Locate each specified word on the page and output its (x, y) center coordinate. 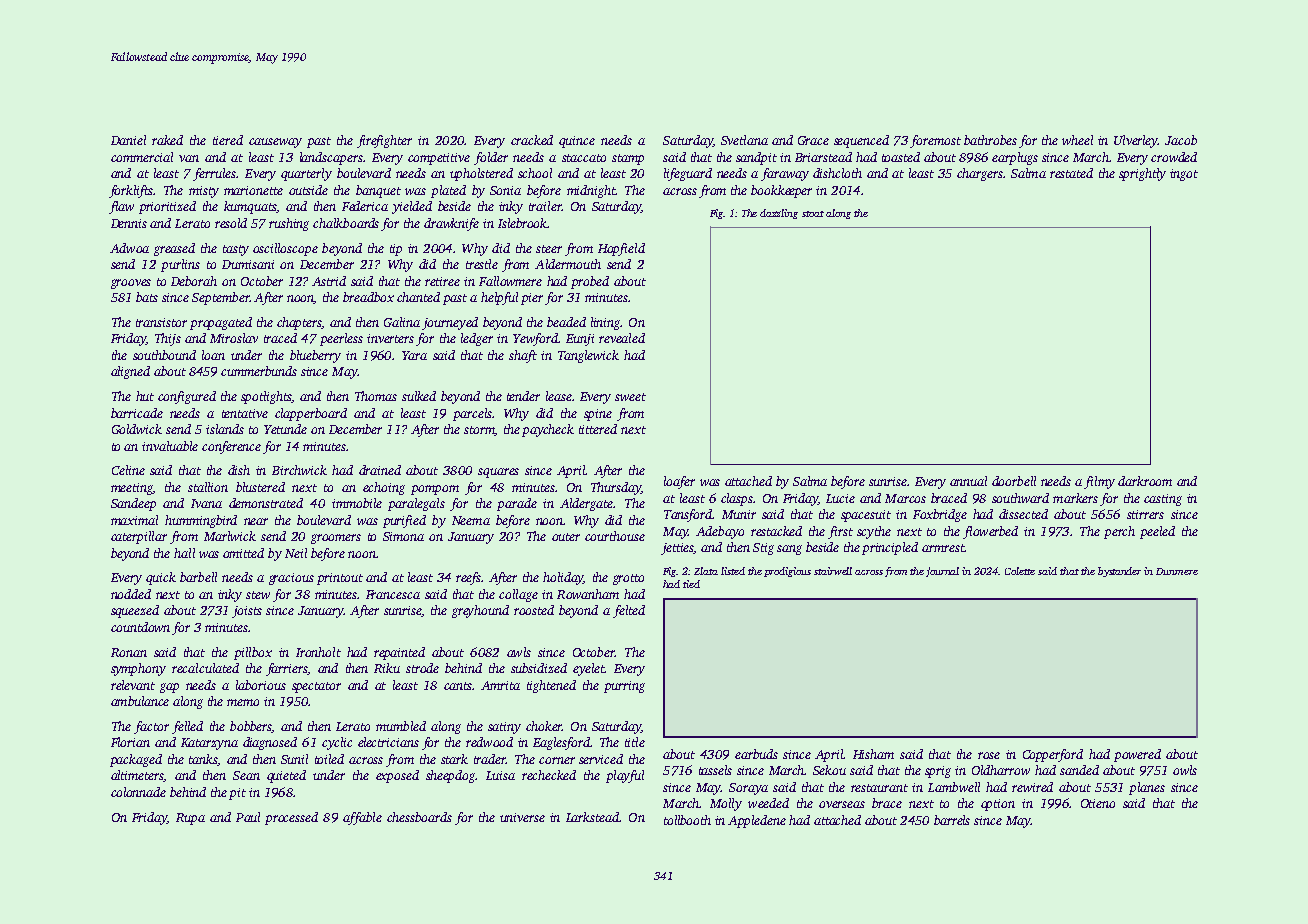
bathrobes (990, 140)
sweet (630, 397)
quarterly (306, 174)
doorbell (1014, 481)
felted (629, 611)
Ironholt (318, 652)
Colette (1020, 571)
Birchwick (299, 470)
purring (624, 687)
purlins (180, 265)
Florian (130, 742)
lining (606, 323)
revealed (622, 338)
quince (577, 142)
